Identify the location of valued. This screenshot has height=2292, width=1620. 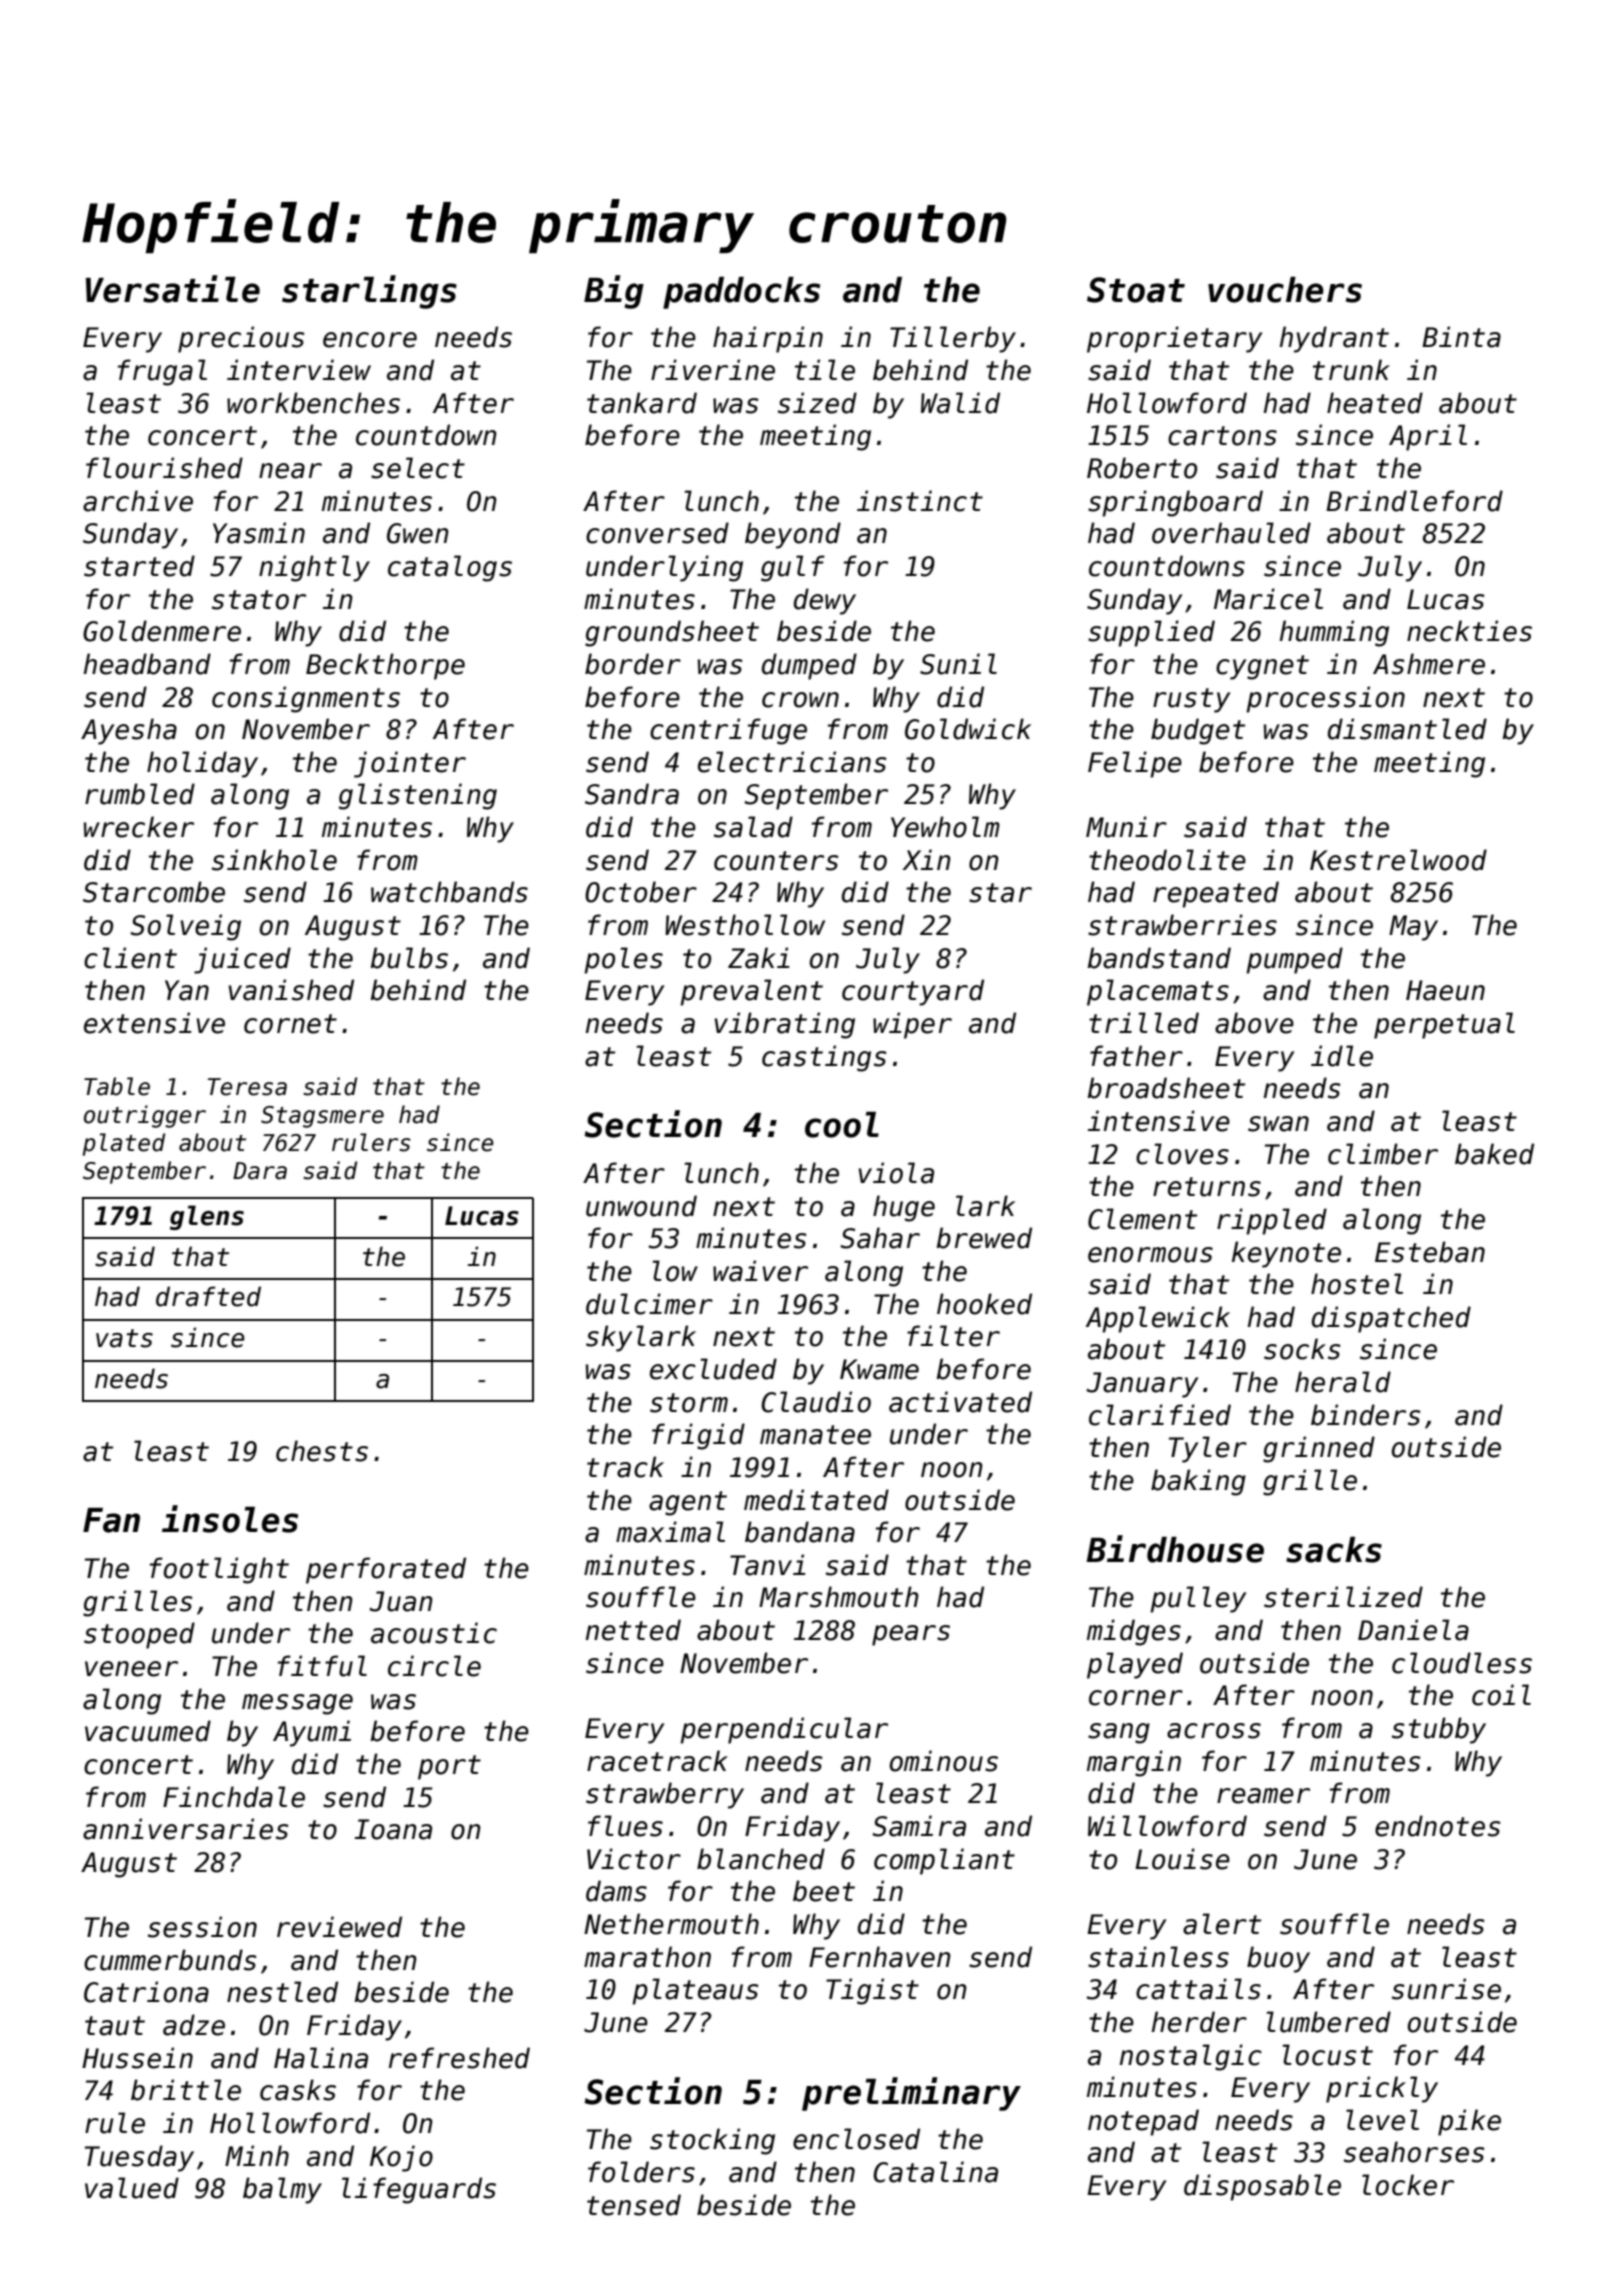
(132, 2188).
